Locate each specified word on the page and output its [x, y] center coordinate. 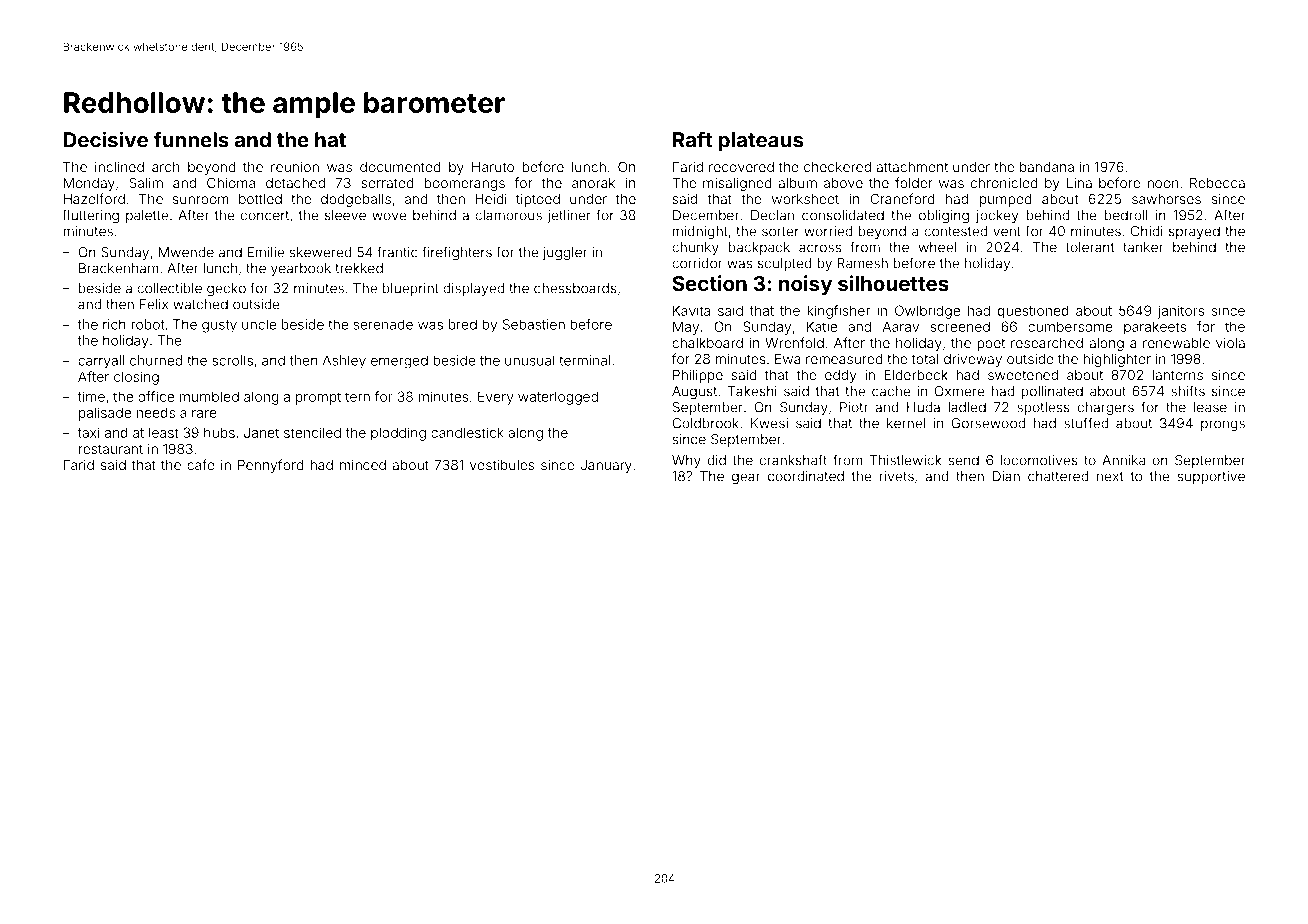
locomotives [1039, 460]
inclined [119, 167]
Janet [261, 432]
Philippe [698, 376]
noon [1163, 184]
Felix [154, 304]
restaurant [111, 449]
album [797, 183]
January [606, 466]
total [925, 359]
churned [156, 360]
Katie [822, 326]
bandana [1047, 167]
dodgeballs [356, 200]
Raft [693, 139]
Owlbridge [927, 312]
